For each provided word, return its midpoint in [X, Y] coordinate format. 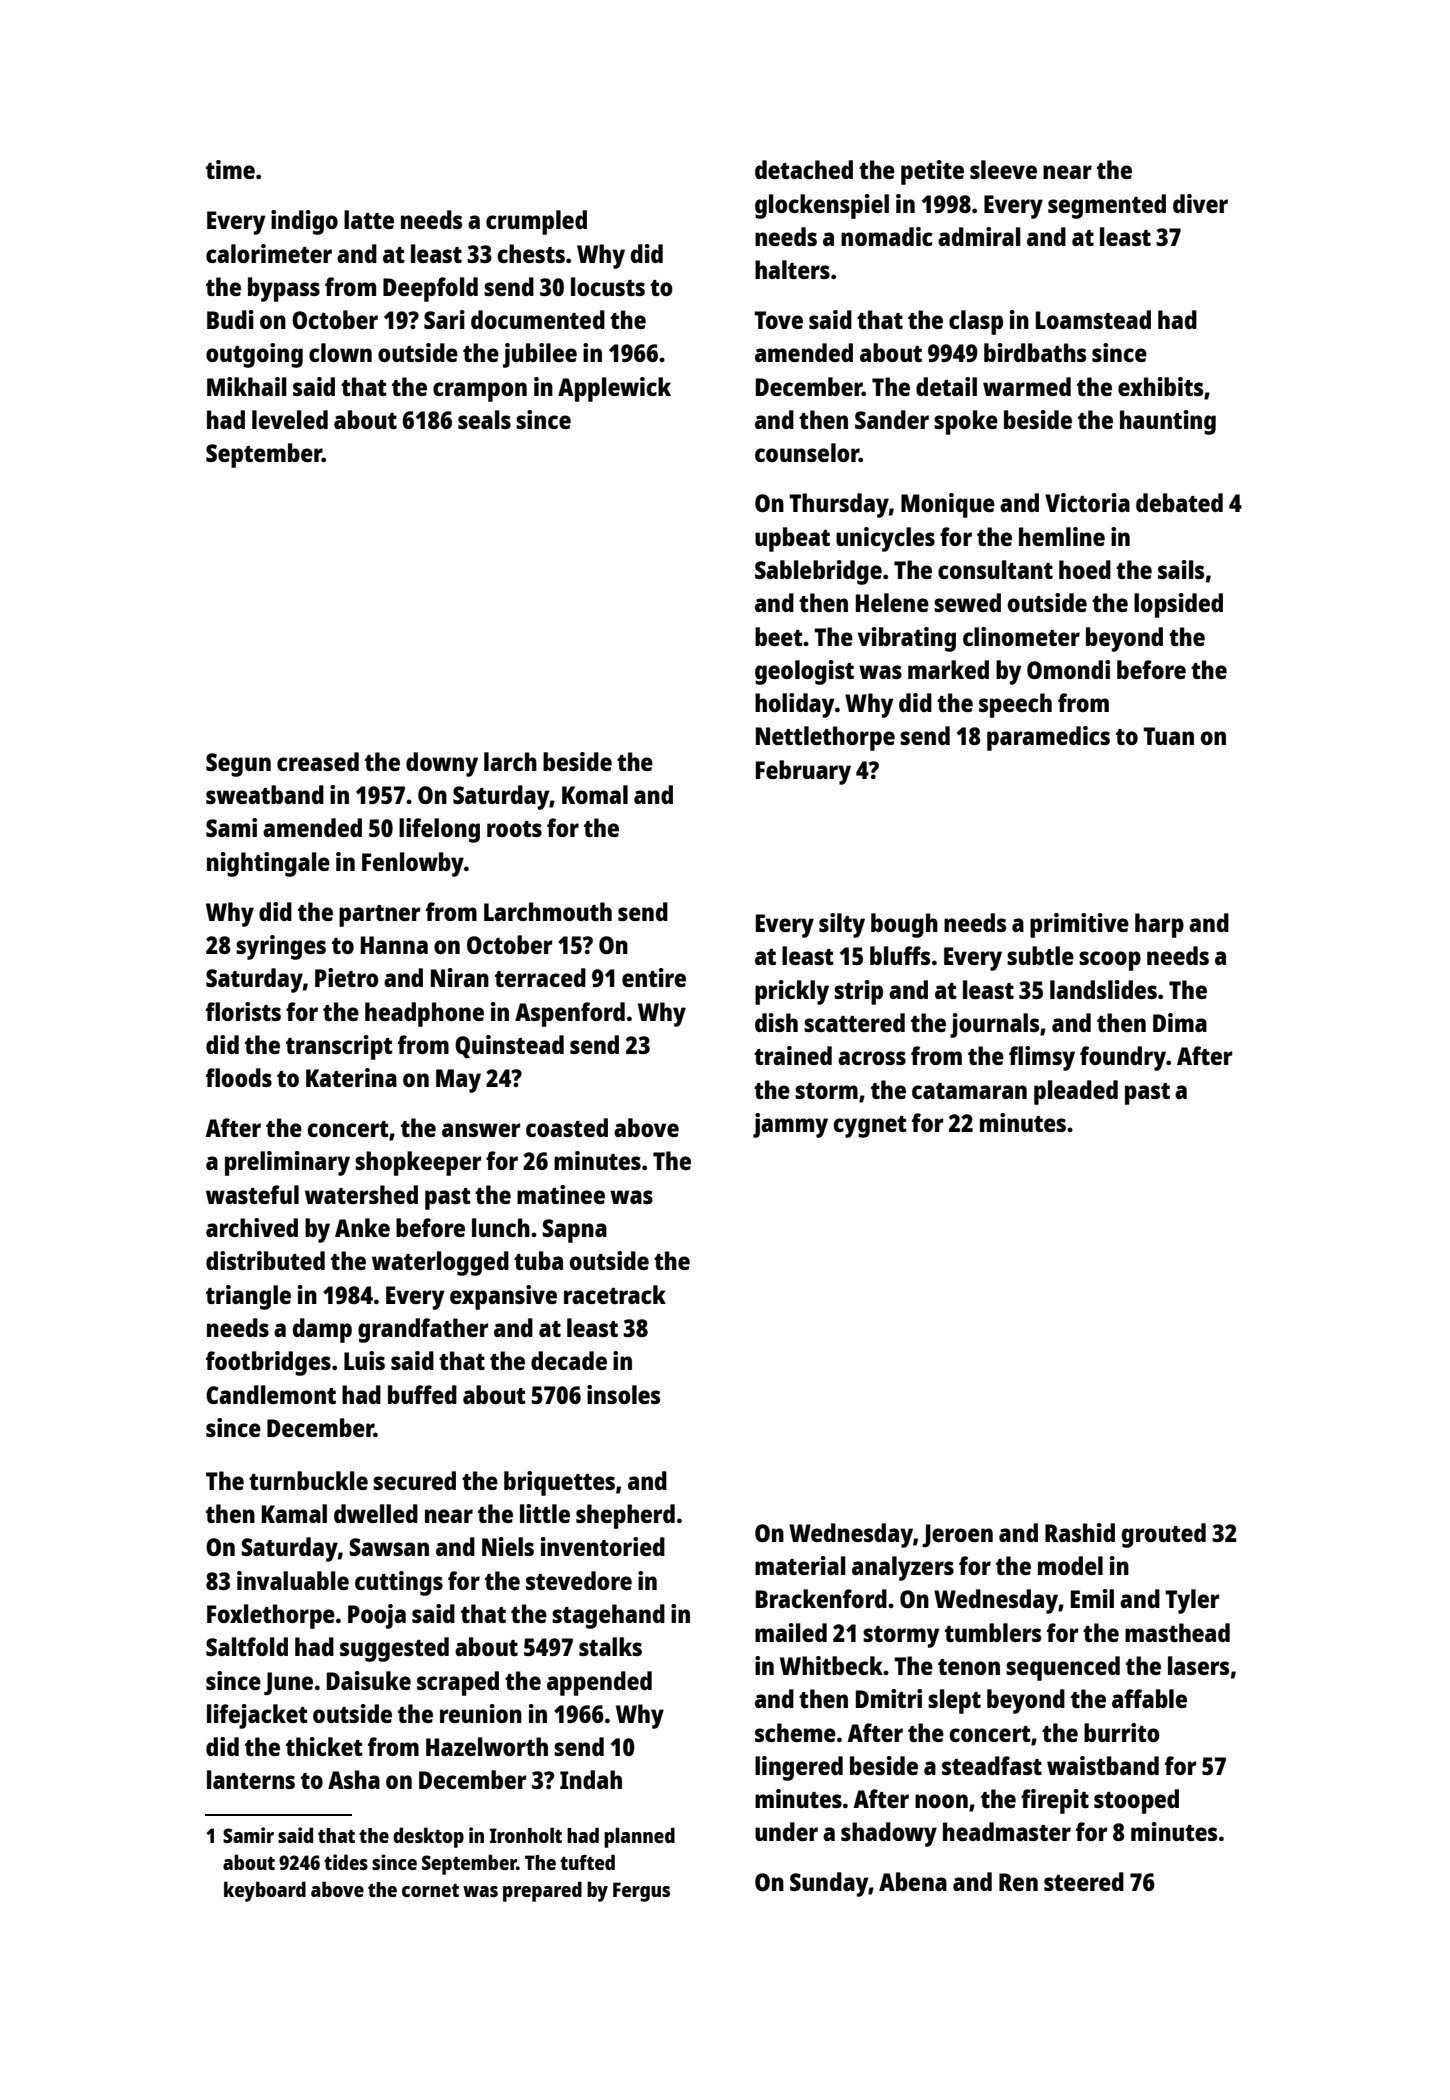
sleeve [1003, 169]
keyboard [265, 1891]
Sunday [829, 1884]
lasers [1198, 1665]
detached [804, 169]
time [230, 169]
